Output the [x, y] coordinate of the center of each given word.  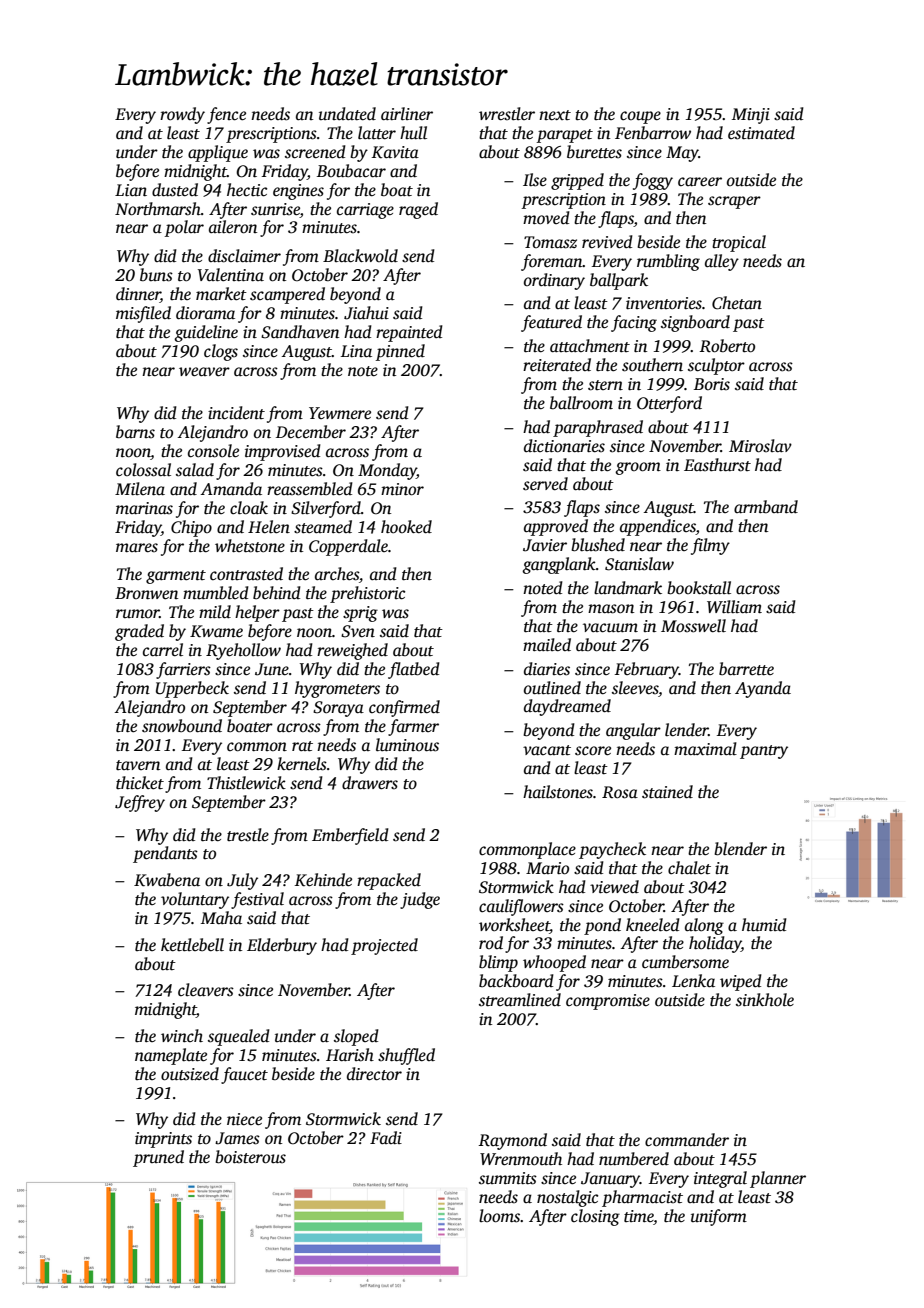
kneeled [653, 925]
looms [499, 1216]
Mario [547, 868]
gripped [577, 181]
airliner [407, 114]
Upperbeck [192, 689]
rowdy [182, 115]
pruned [158, 1158]
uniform [719, 1217]
